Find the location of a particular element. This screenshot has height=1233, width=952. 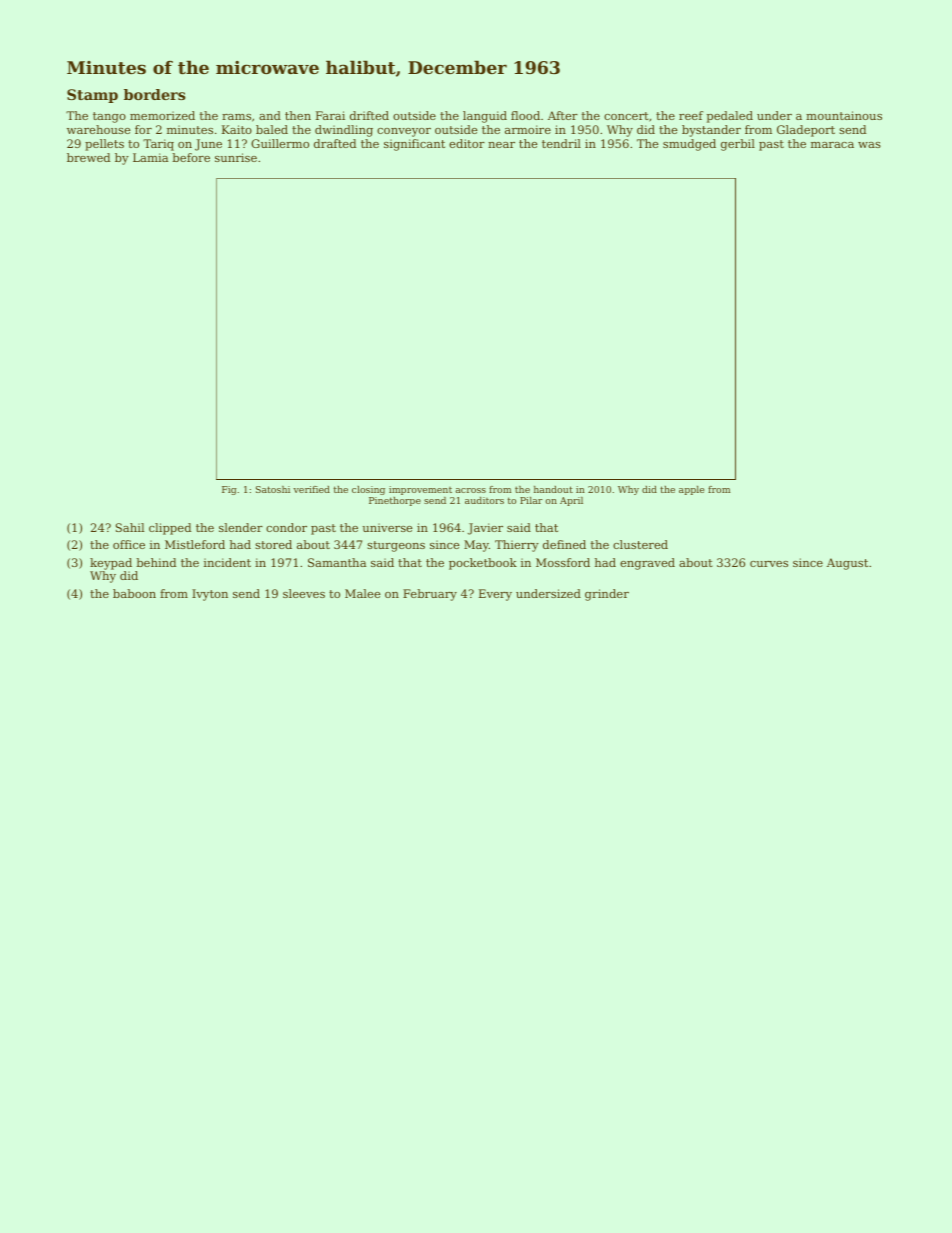

borders is located at coordinates (155, 94).
